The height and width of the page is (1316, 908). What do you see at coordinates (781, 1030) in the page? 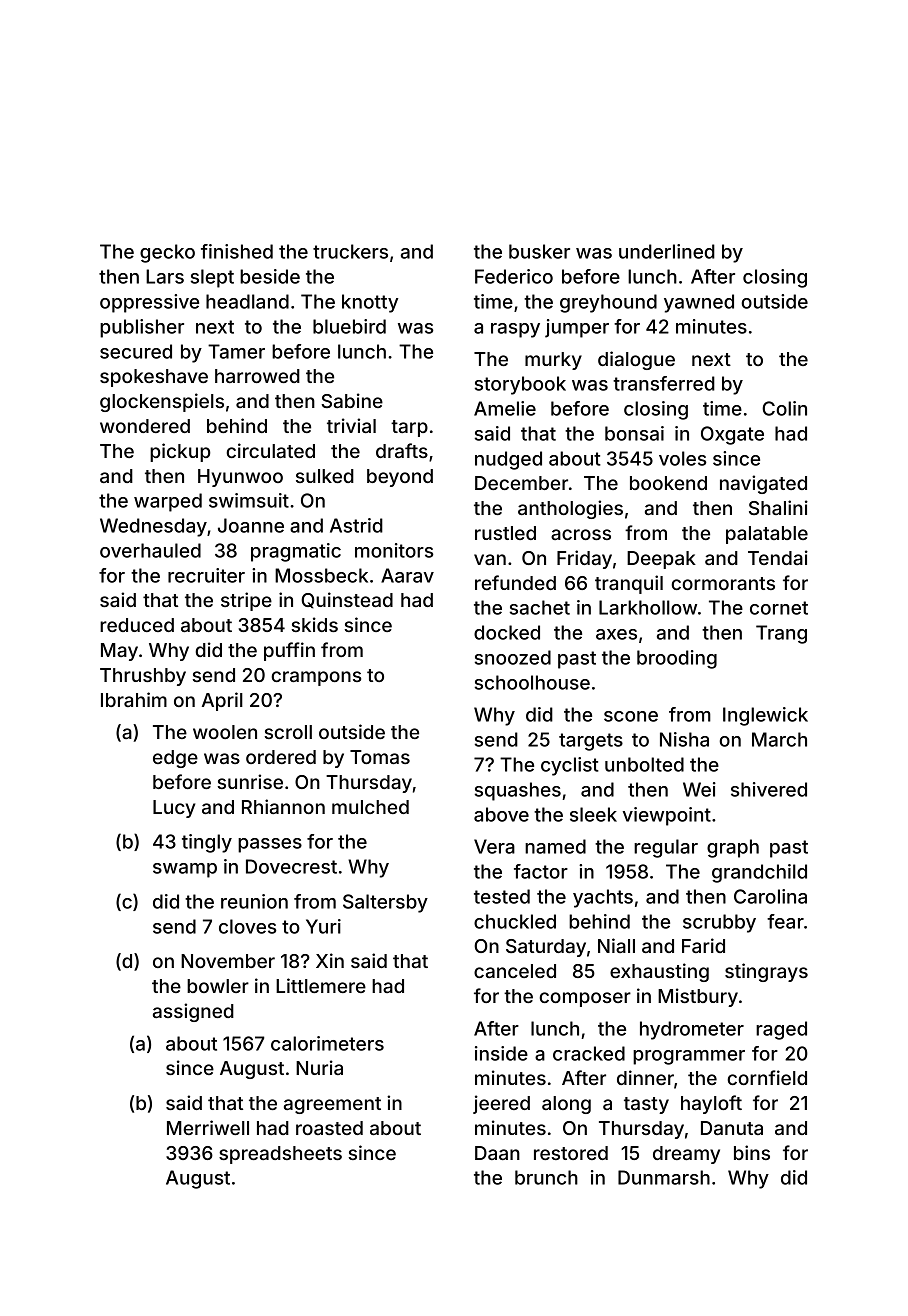
I see `raged` at bounding box center [781, 1030].
